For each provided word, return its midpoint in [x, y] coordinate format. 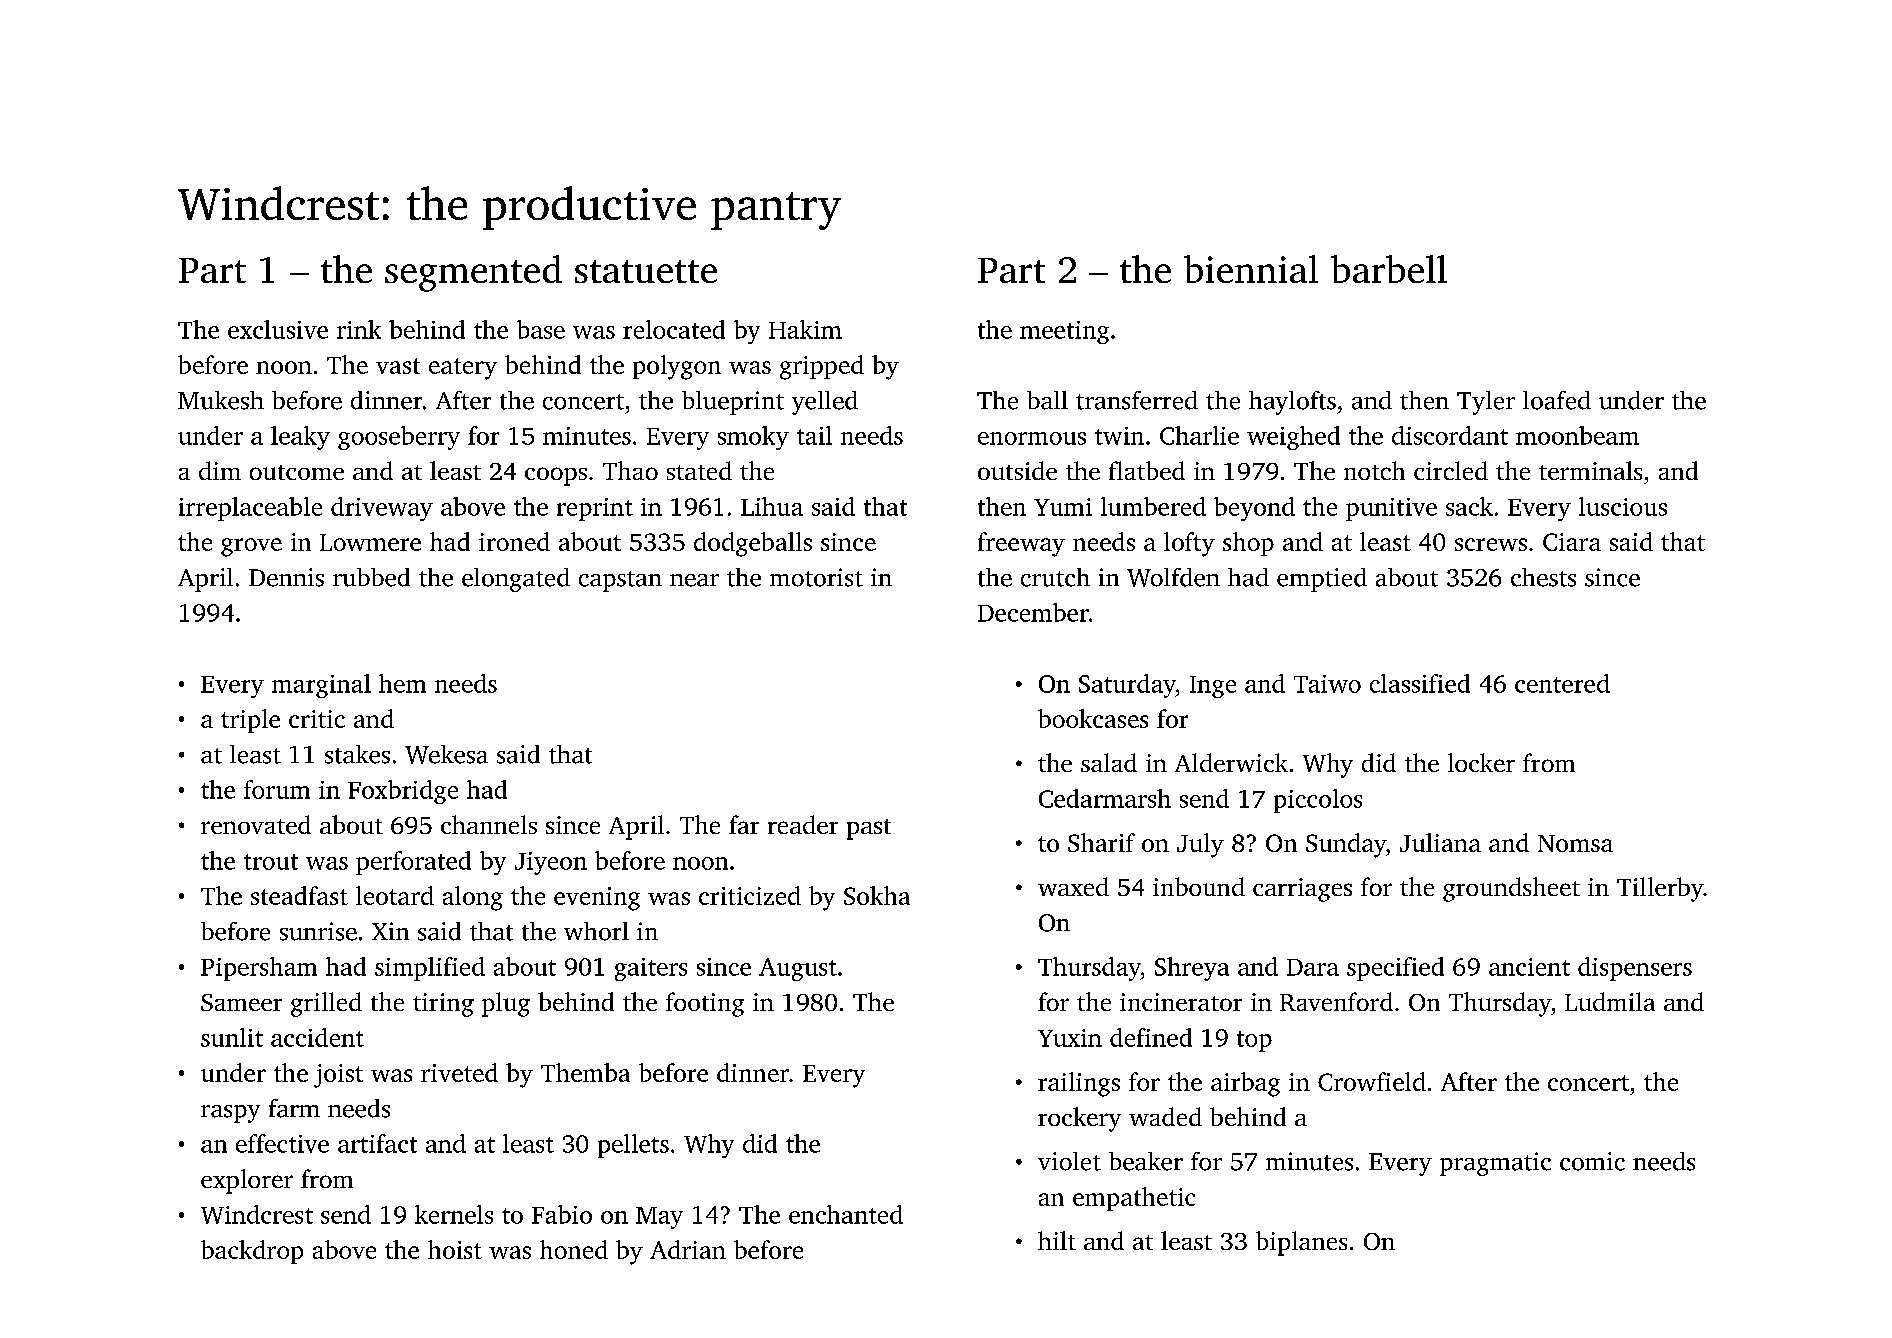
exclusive [278, 329]
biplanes [1301, 1243]
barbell [1389, 269]
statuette [646, 271]
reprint [595, 509]
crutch [1055, 577]
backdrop [252, 1252]
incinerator [1181, 1002]
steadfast [299, 895]
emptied [1322, 580]
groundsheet [1511, 889]
